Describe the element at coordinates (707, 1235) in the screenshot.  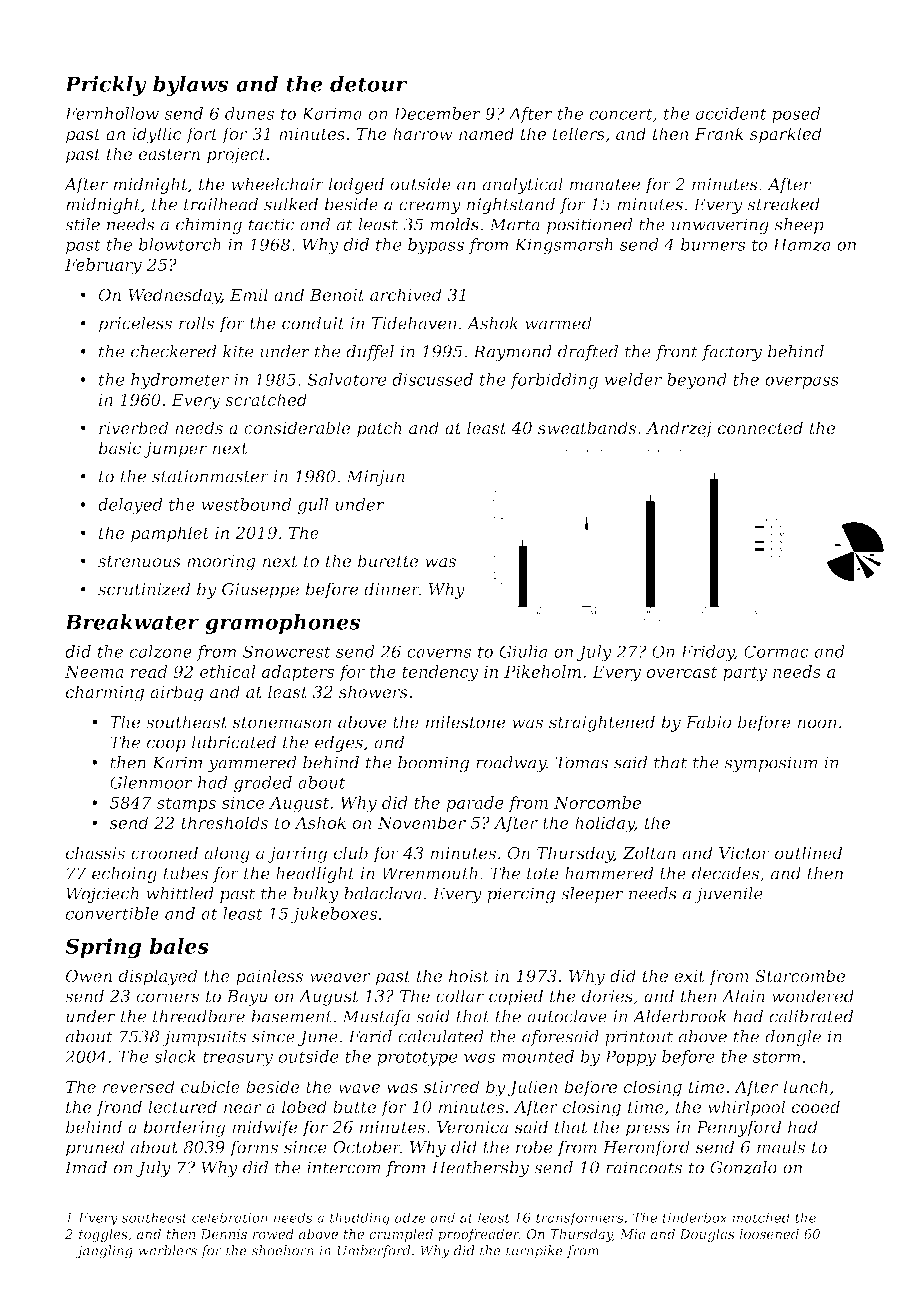
I see `Douglas` at that location.
